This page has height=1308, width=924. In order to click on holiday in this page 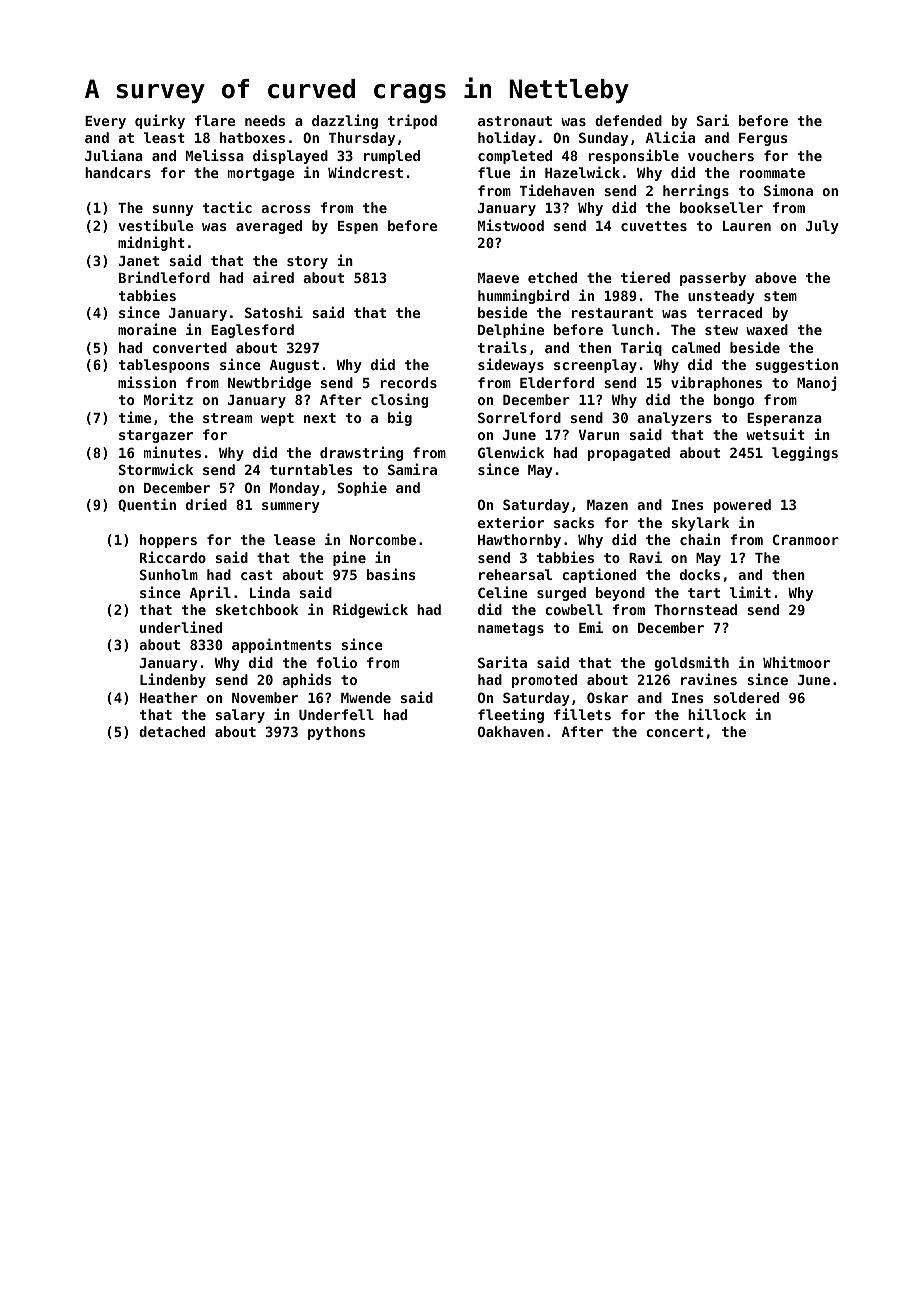, I will do `click(507, 138)`.
